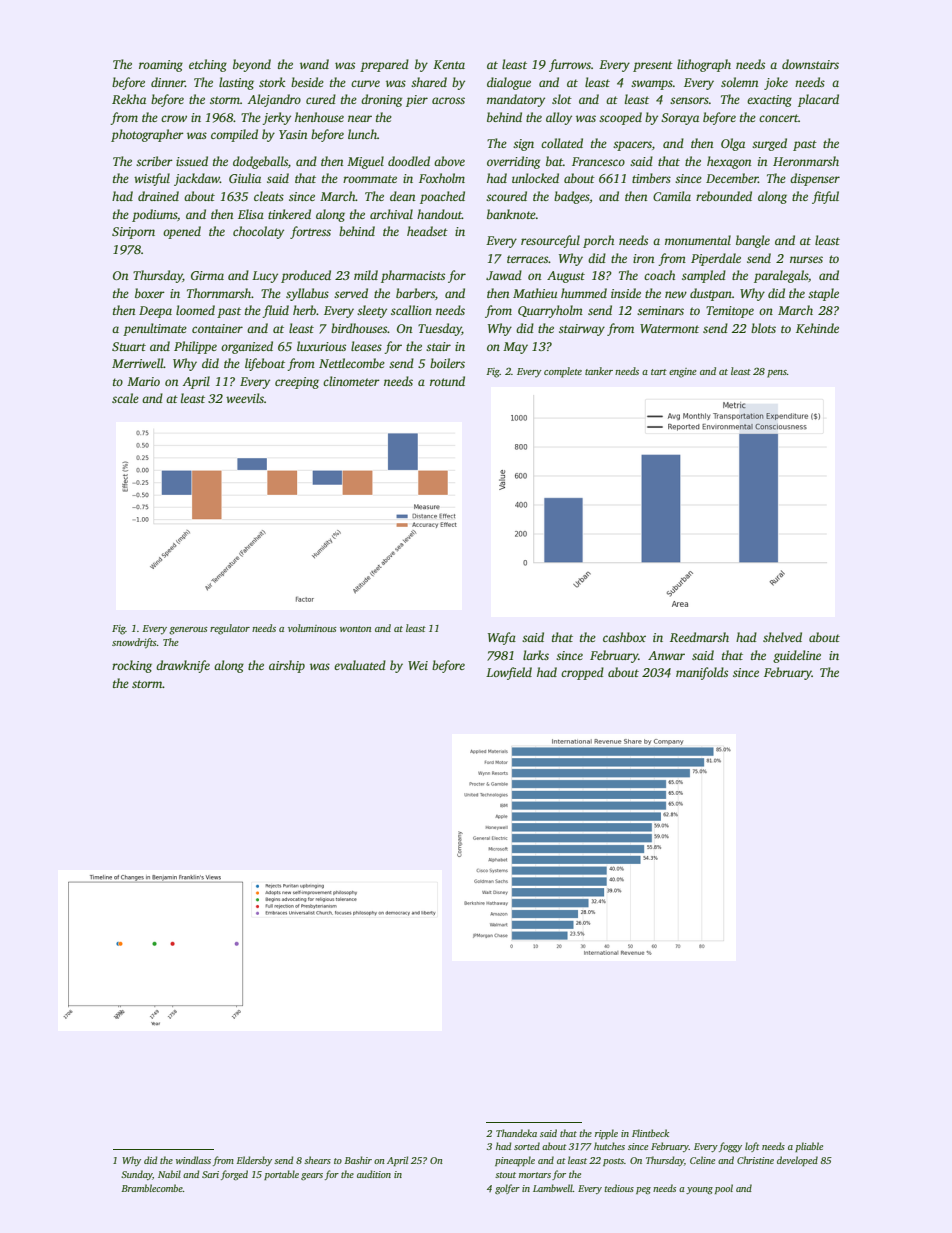 This screenshot has height=1233, width=952. Describe the element at coordinates (168, 82) in the screenshot. I see `dinner` at that location.
